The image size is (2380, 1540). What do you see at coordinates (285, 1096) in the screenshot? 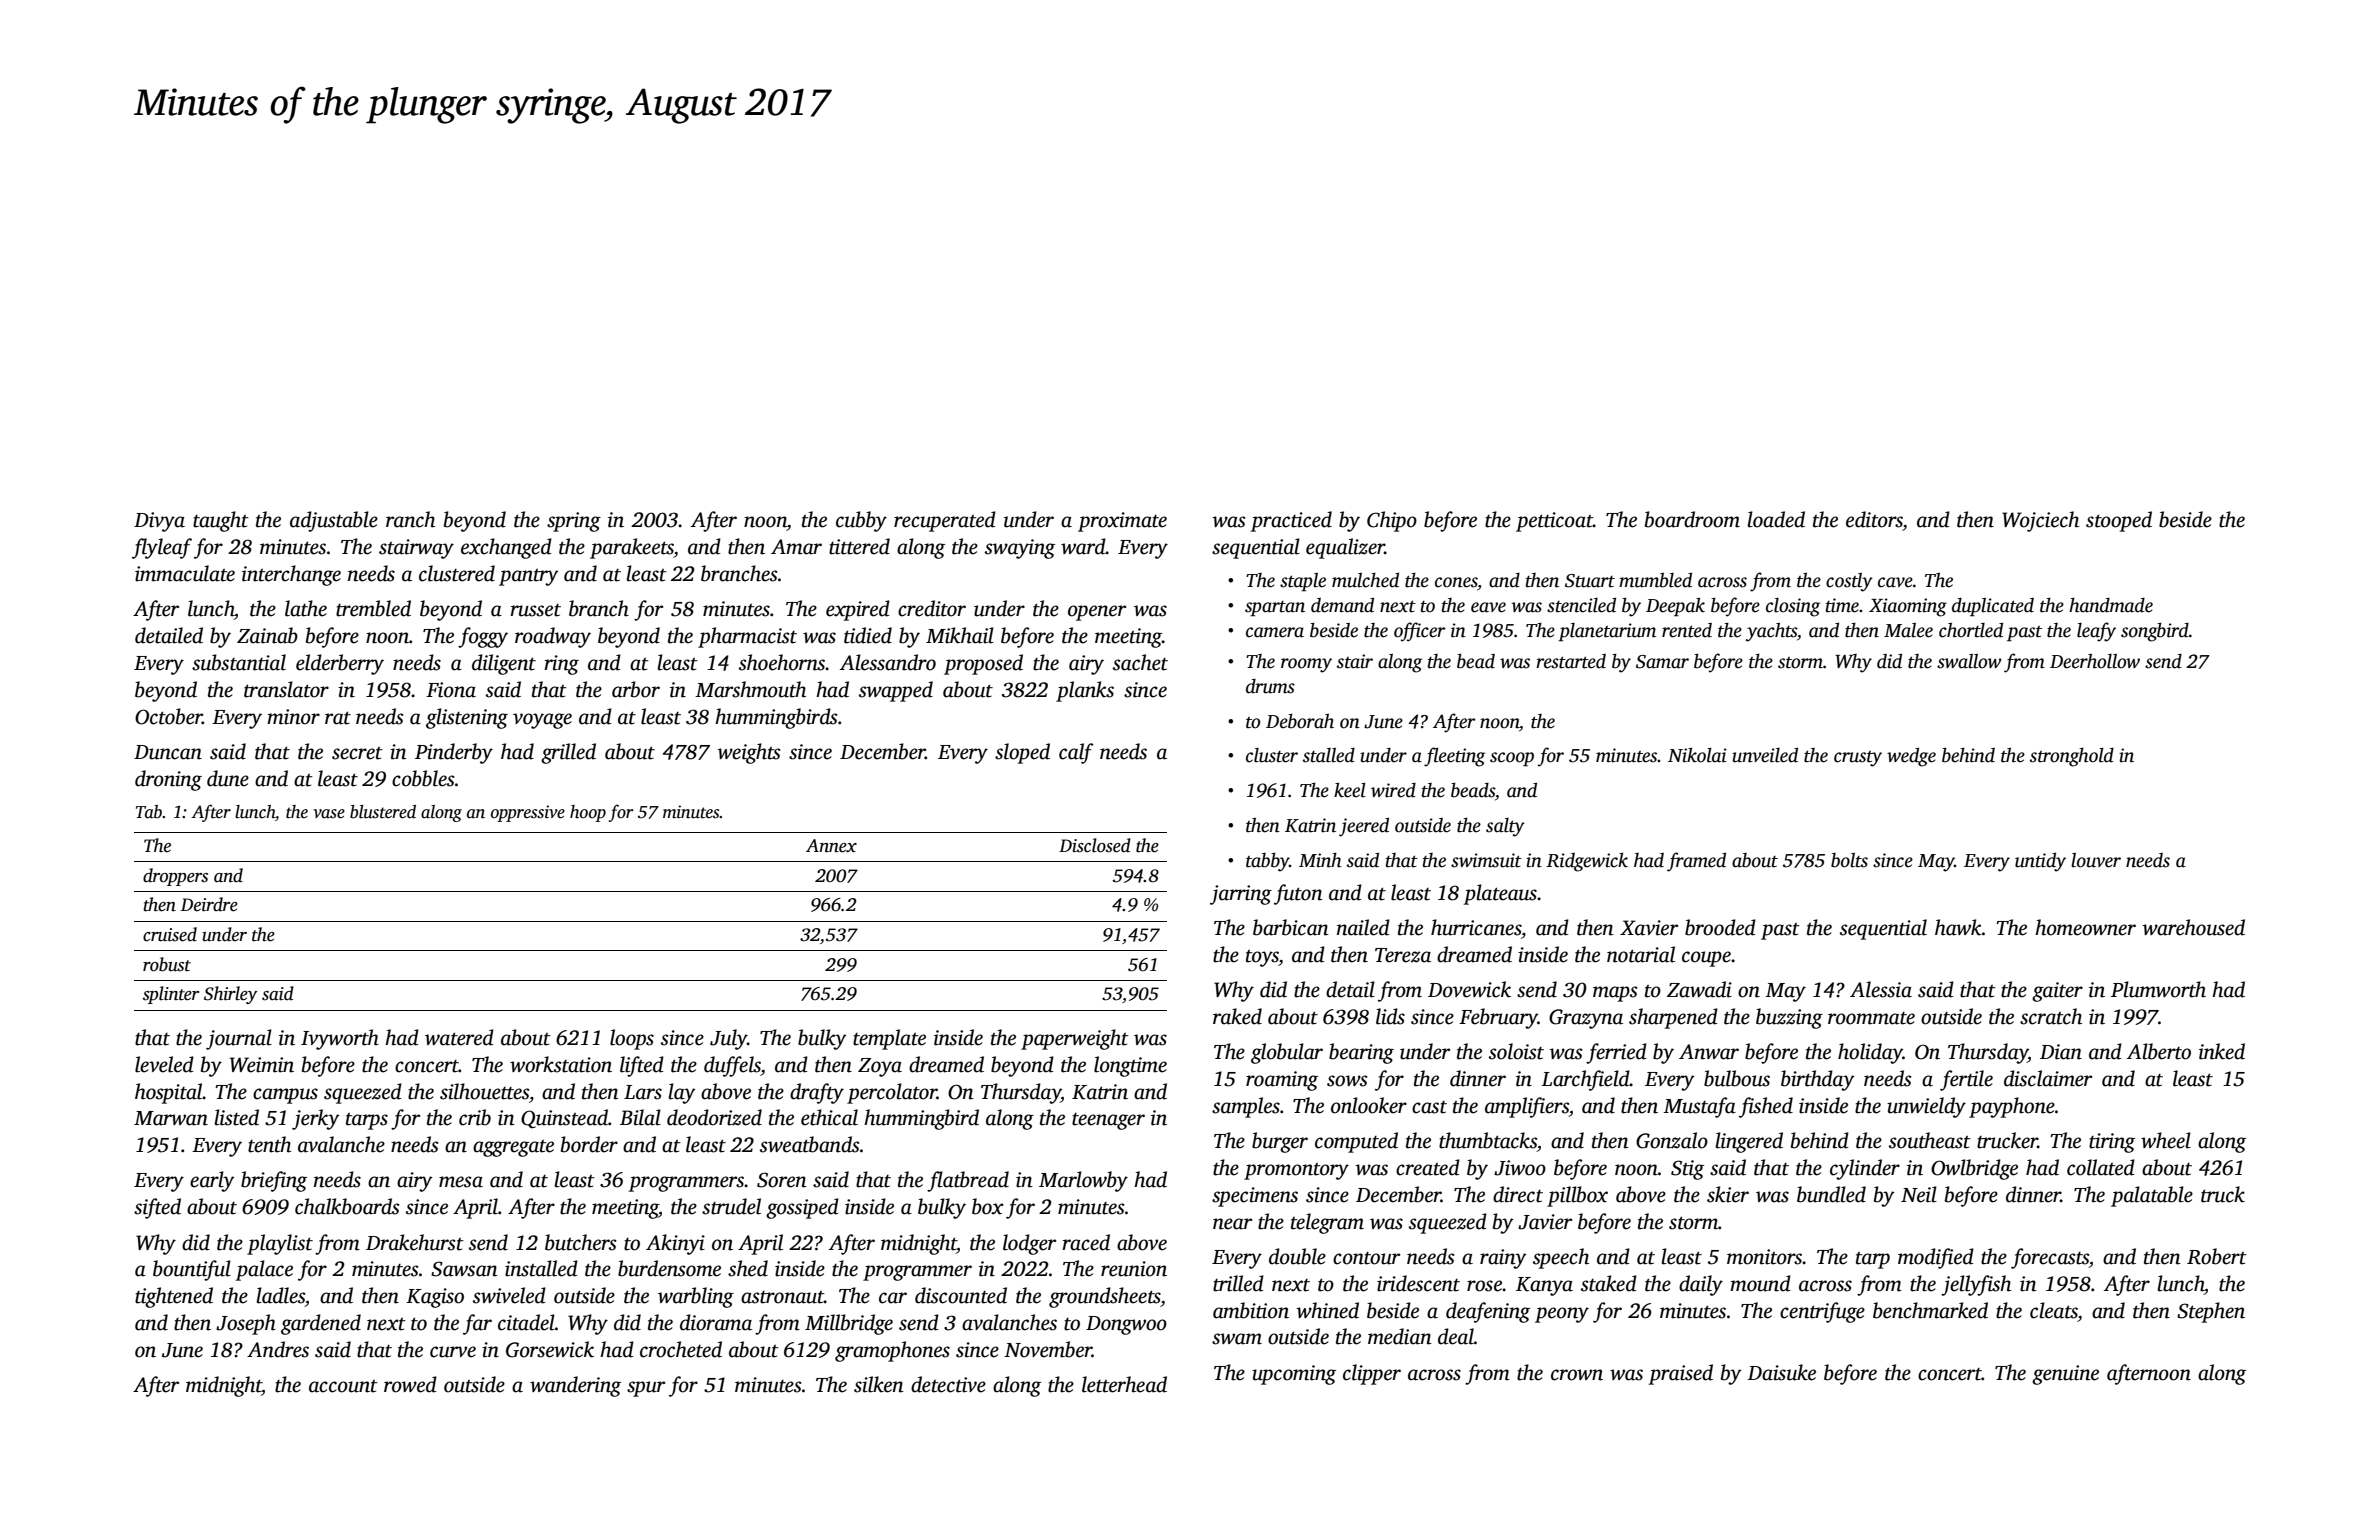
I see `campus` at bounding box center [285, 1096].
